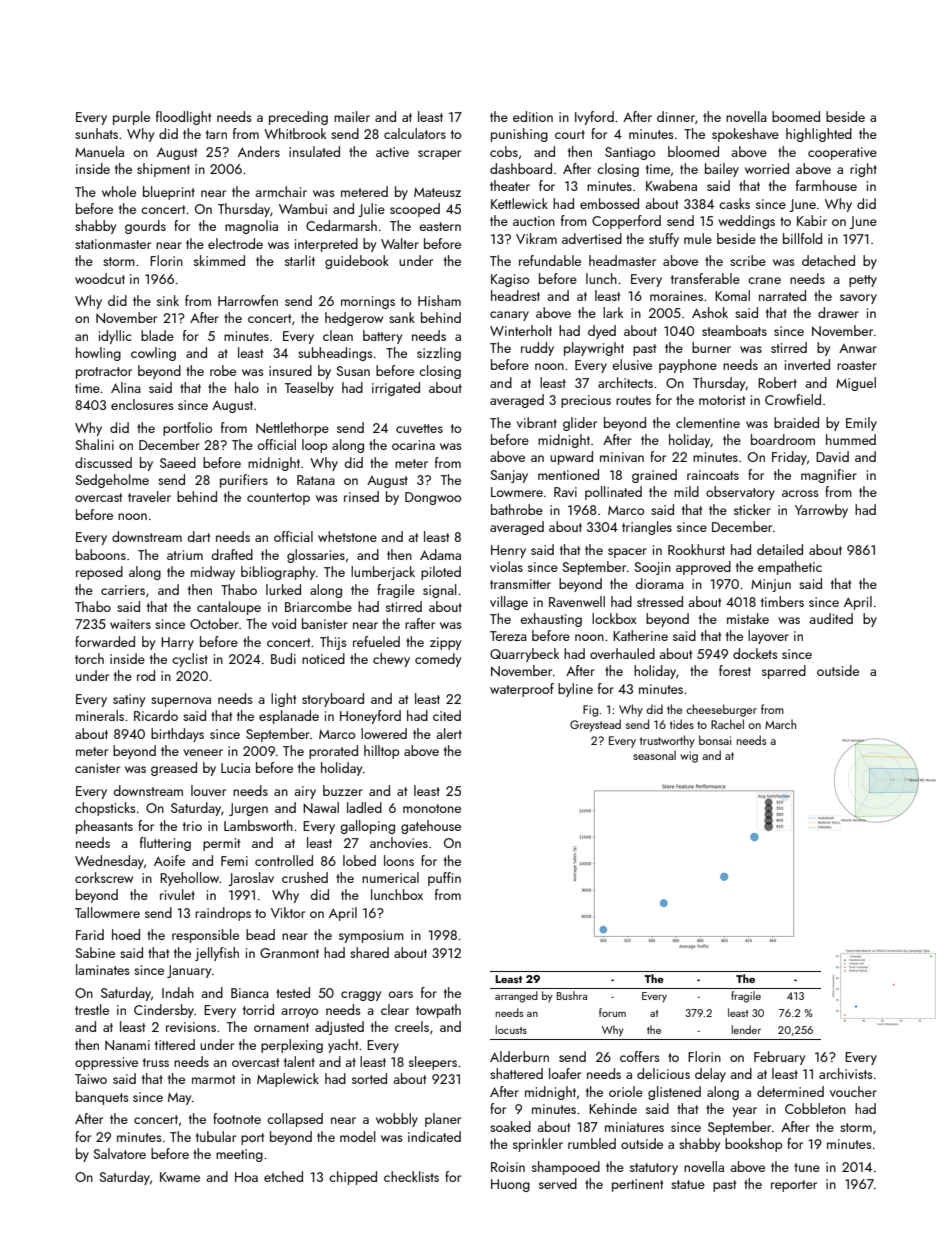 This screenshot has width=952, height=1233. Describe the element at coordinates (119, 1153) in the screenshot. I see `Salvatore` at that location.
